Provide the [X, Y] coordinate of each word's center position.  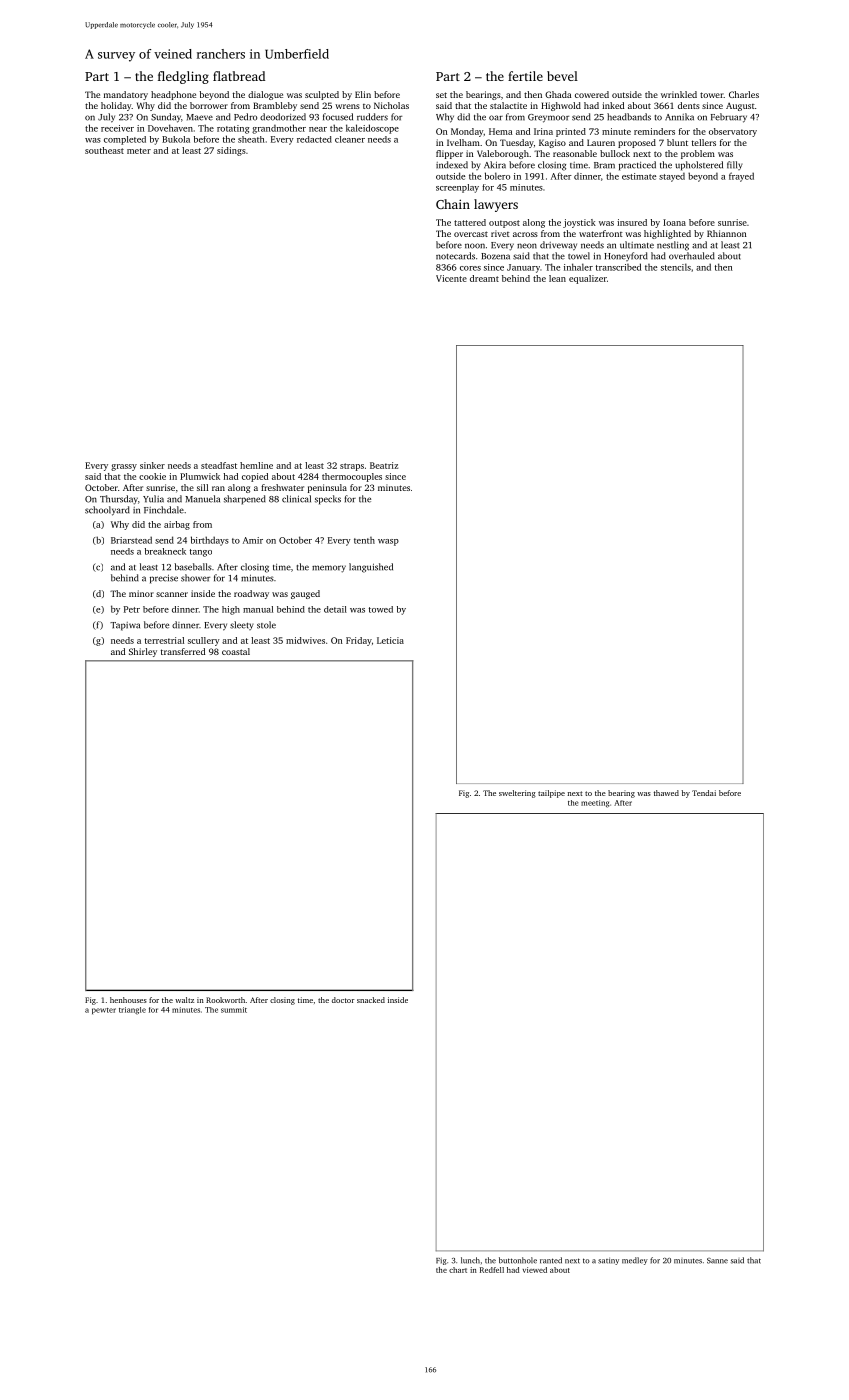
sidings [231, 151]
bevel [562, 76]
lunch [470, 1260]
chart [458, 1270]
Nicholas [391, 105]
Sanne [717, 1261]
